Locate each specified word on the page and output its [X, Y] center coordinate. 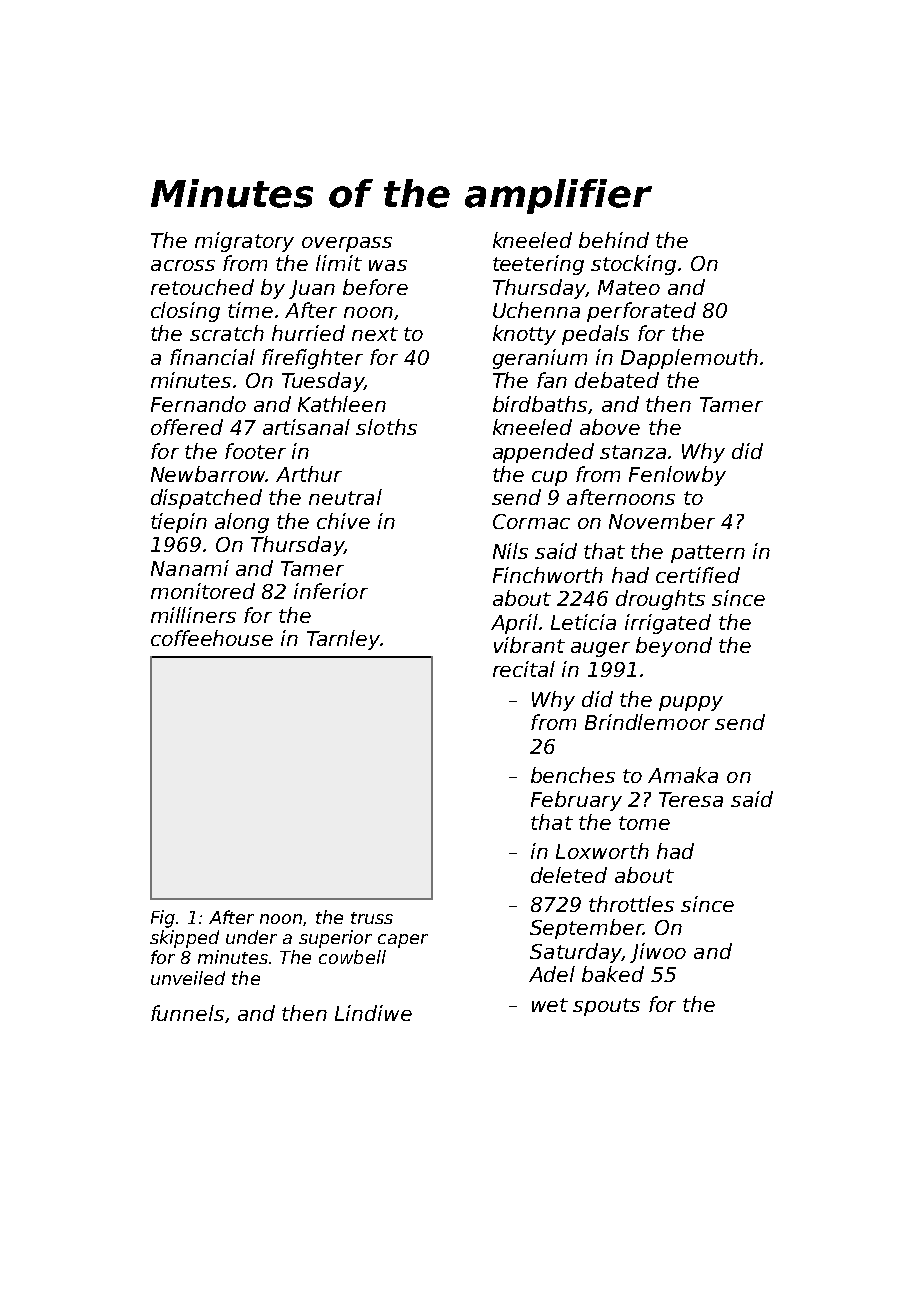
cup [549, 478]
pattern [708, 554]
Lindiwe [373, 1013]
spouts [606, 1007]
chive [343, 521]
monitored [203, 591]
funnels [187, 1013]
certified [698, 575]
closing [185, 312]
